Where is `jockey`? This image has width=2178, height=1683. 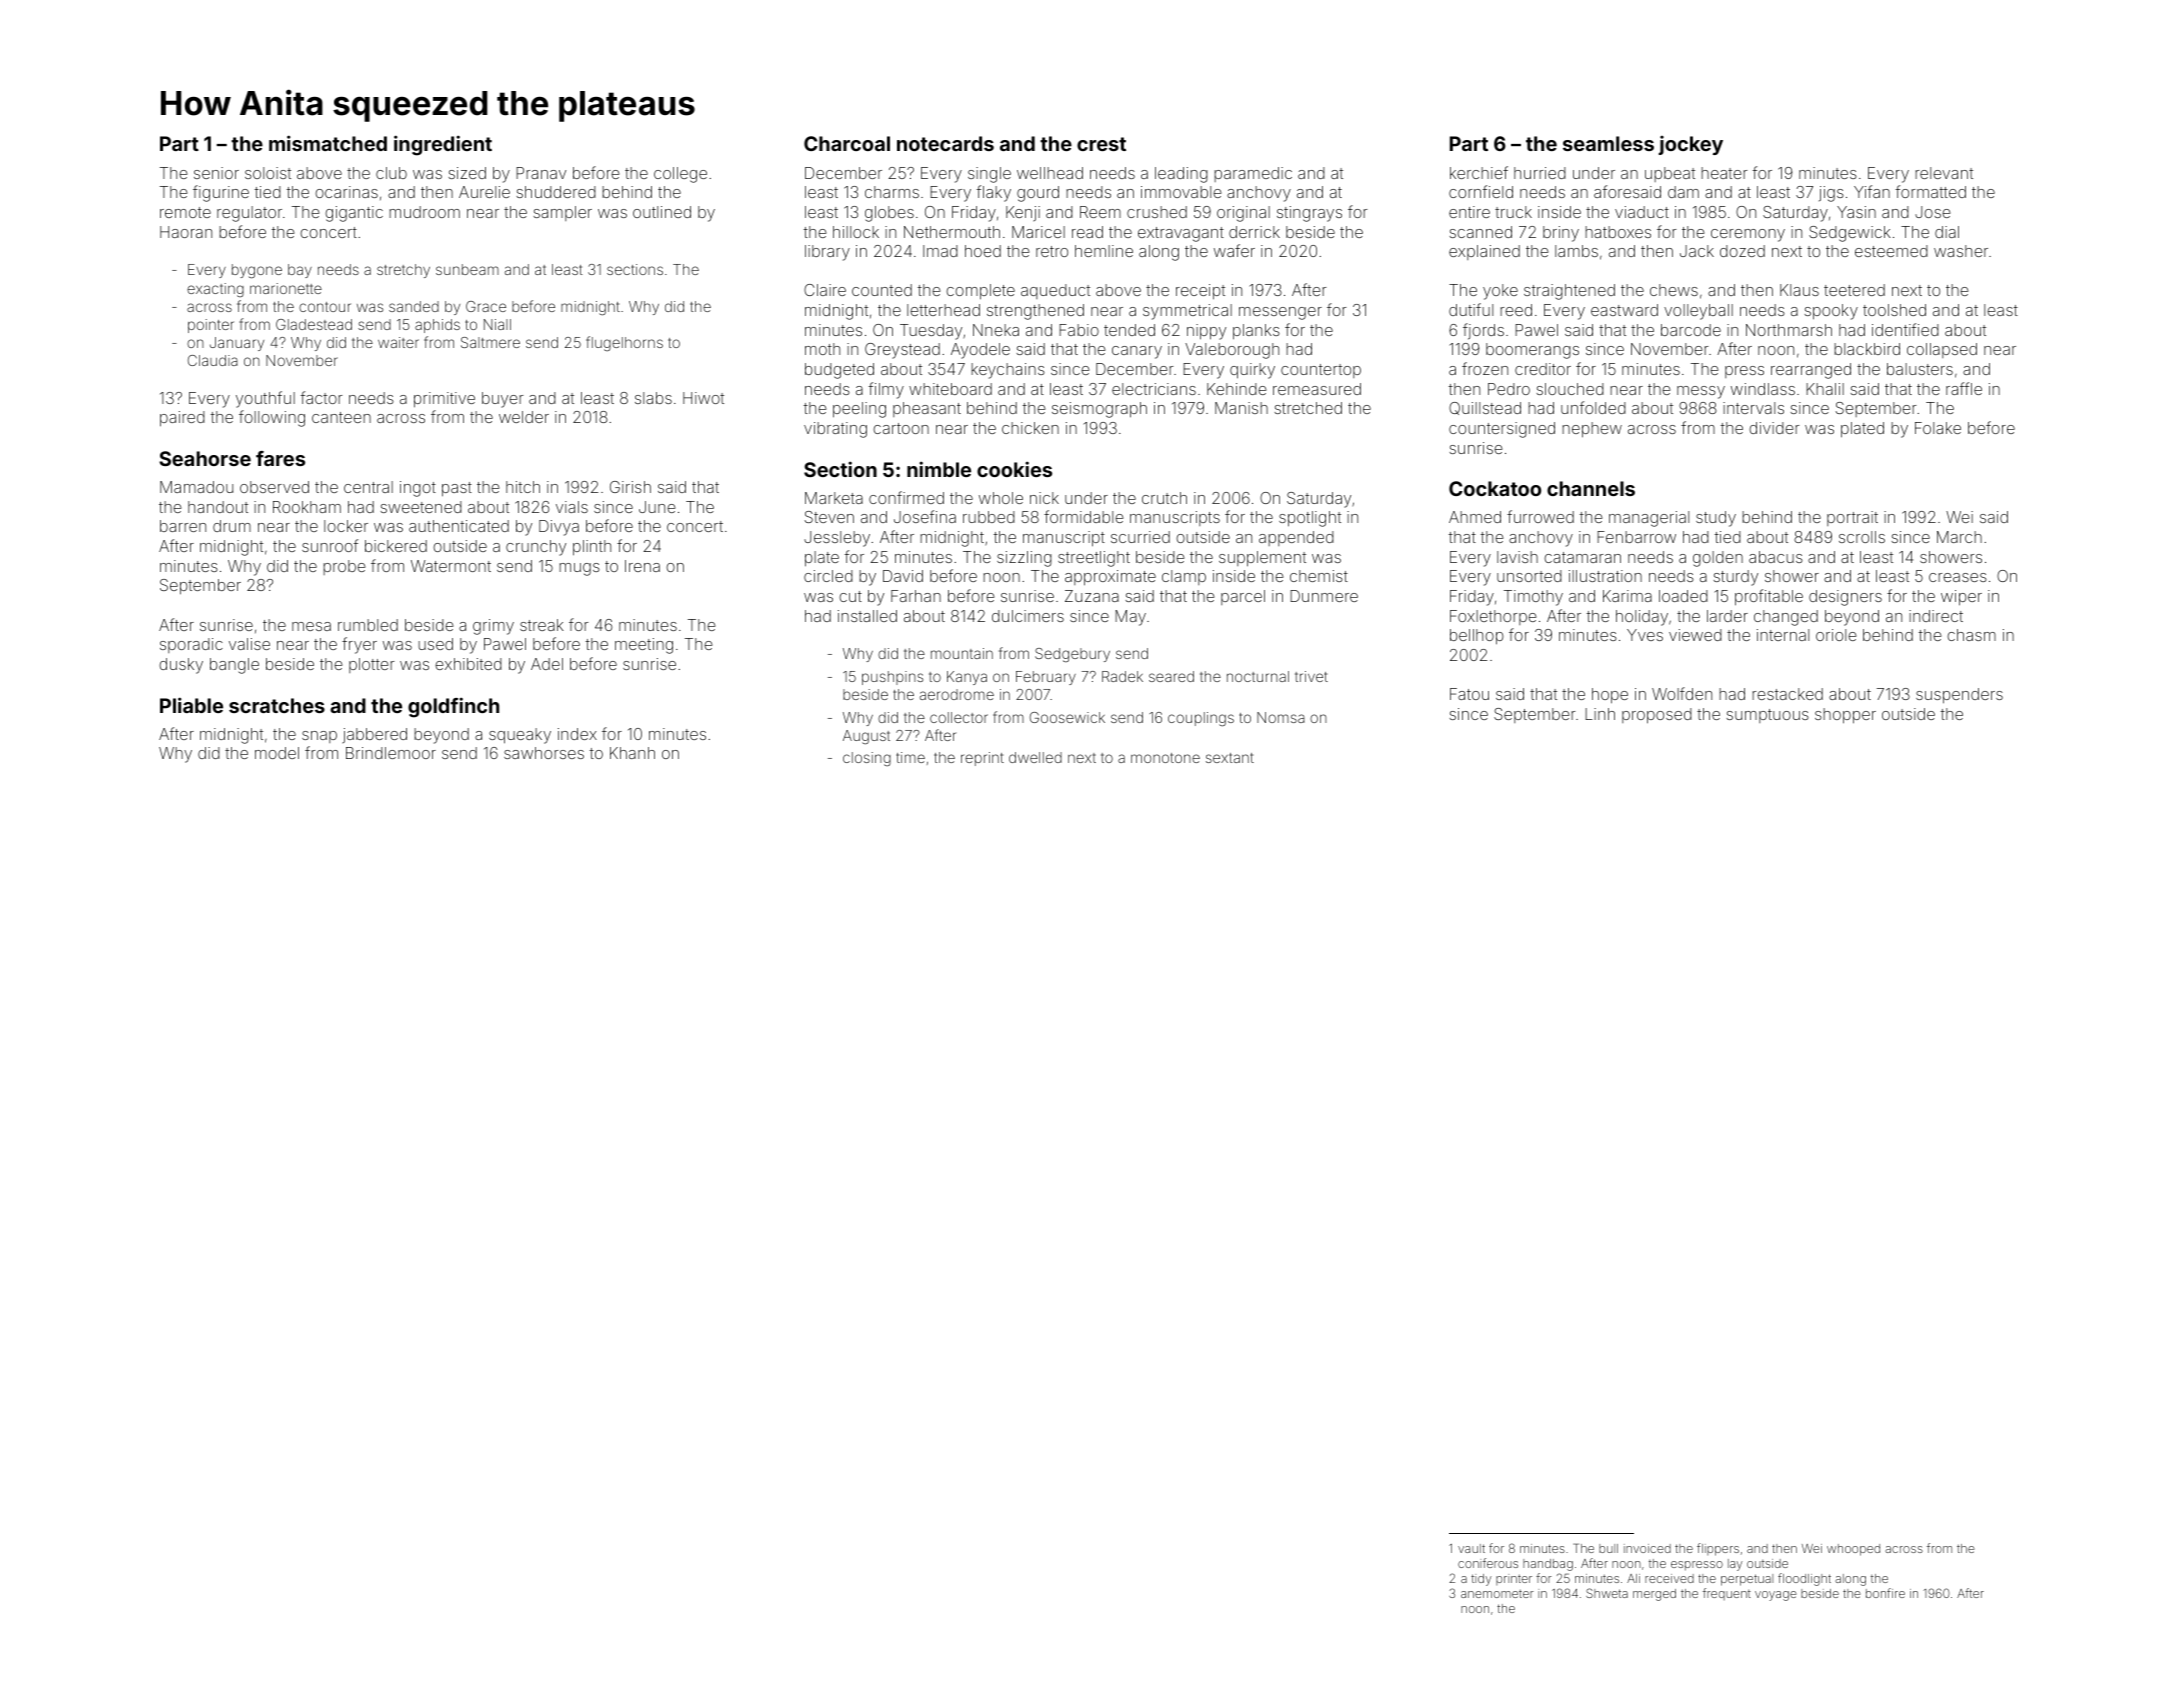 jockey is located at coordinates (1691, 145).
